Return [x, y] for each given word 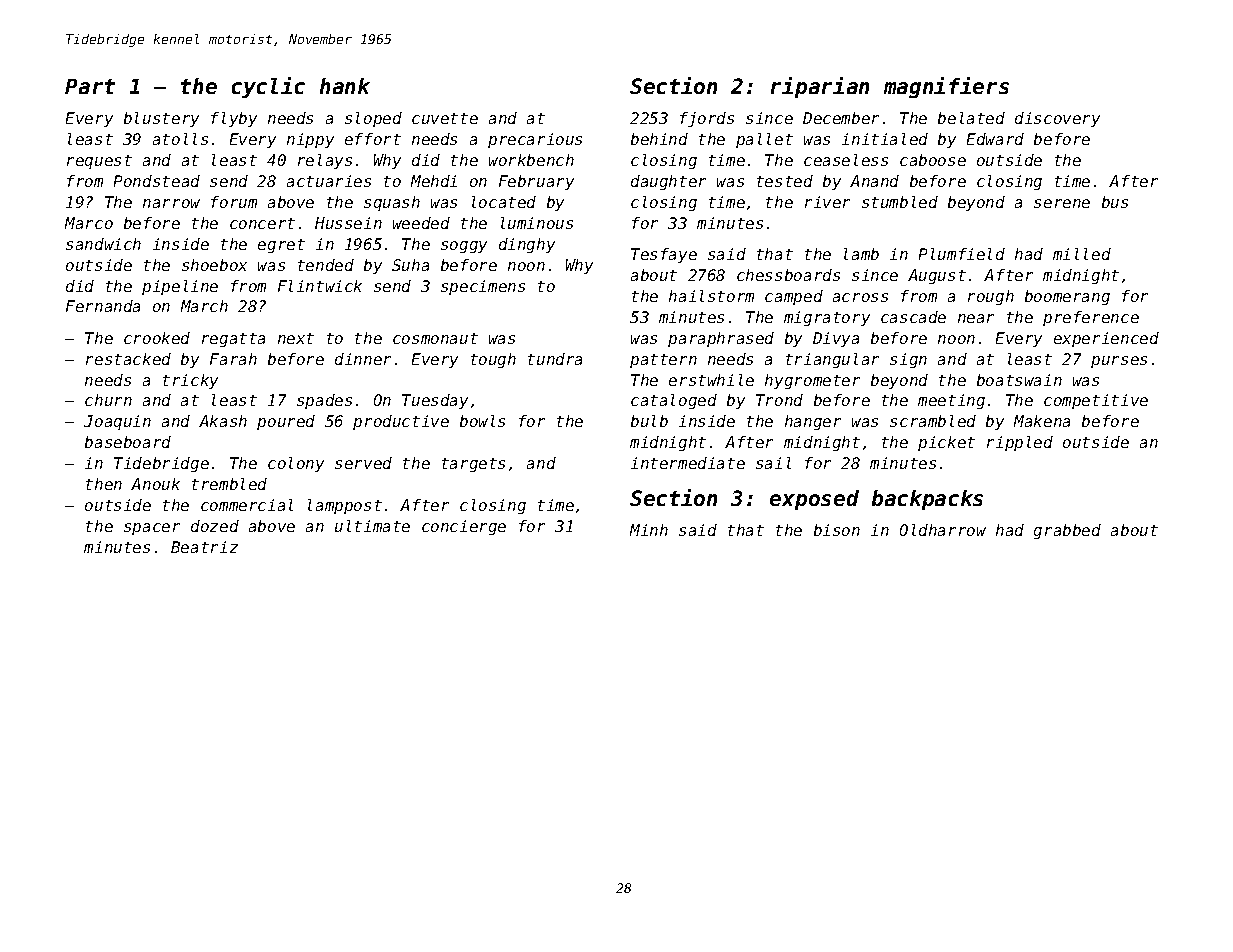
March [204, 306]
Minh [649, 530]
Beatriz [204, 547]
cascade [913, 317]
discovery [1057, 119]
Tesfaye [664, 255]
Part [90, 86]
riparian [820, 87]
